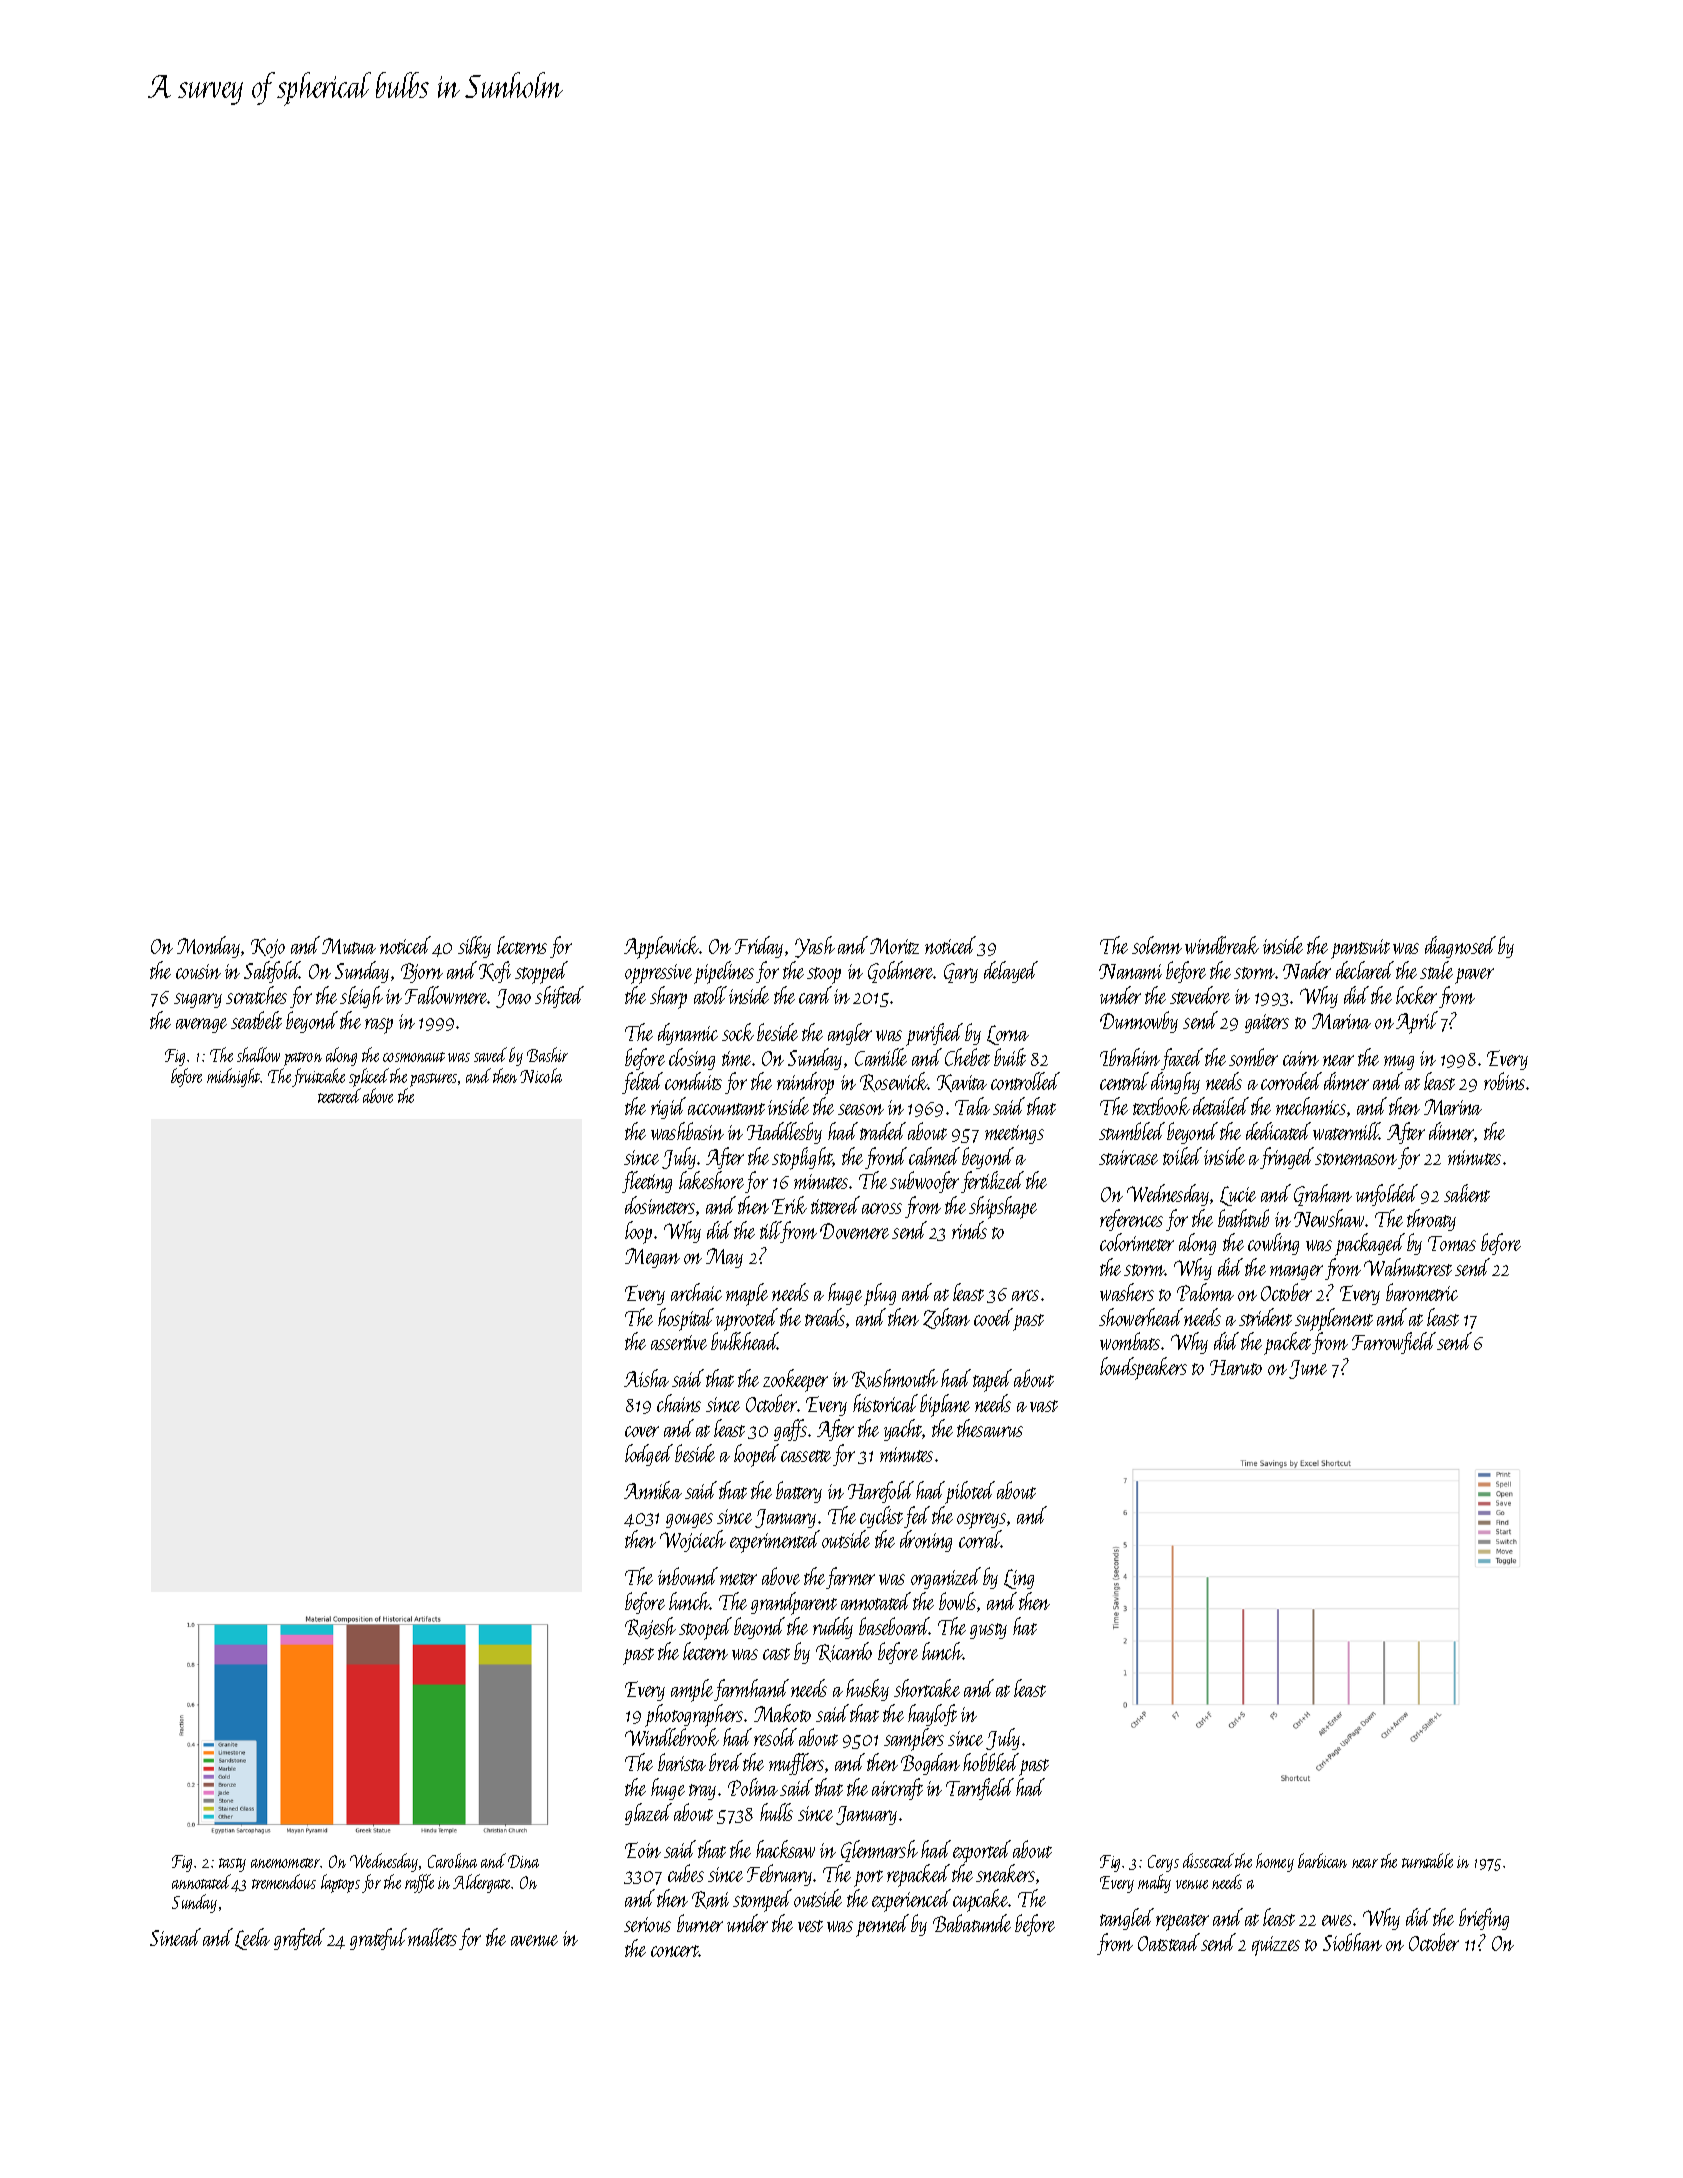 Image resolution: width=1683 pixels, height=2178 pixels. I want to click on midnight, so click(234, 1077).
